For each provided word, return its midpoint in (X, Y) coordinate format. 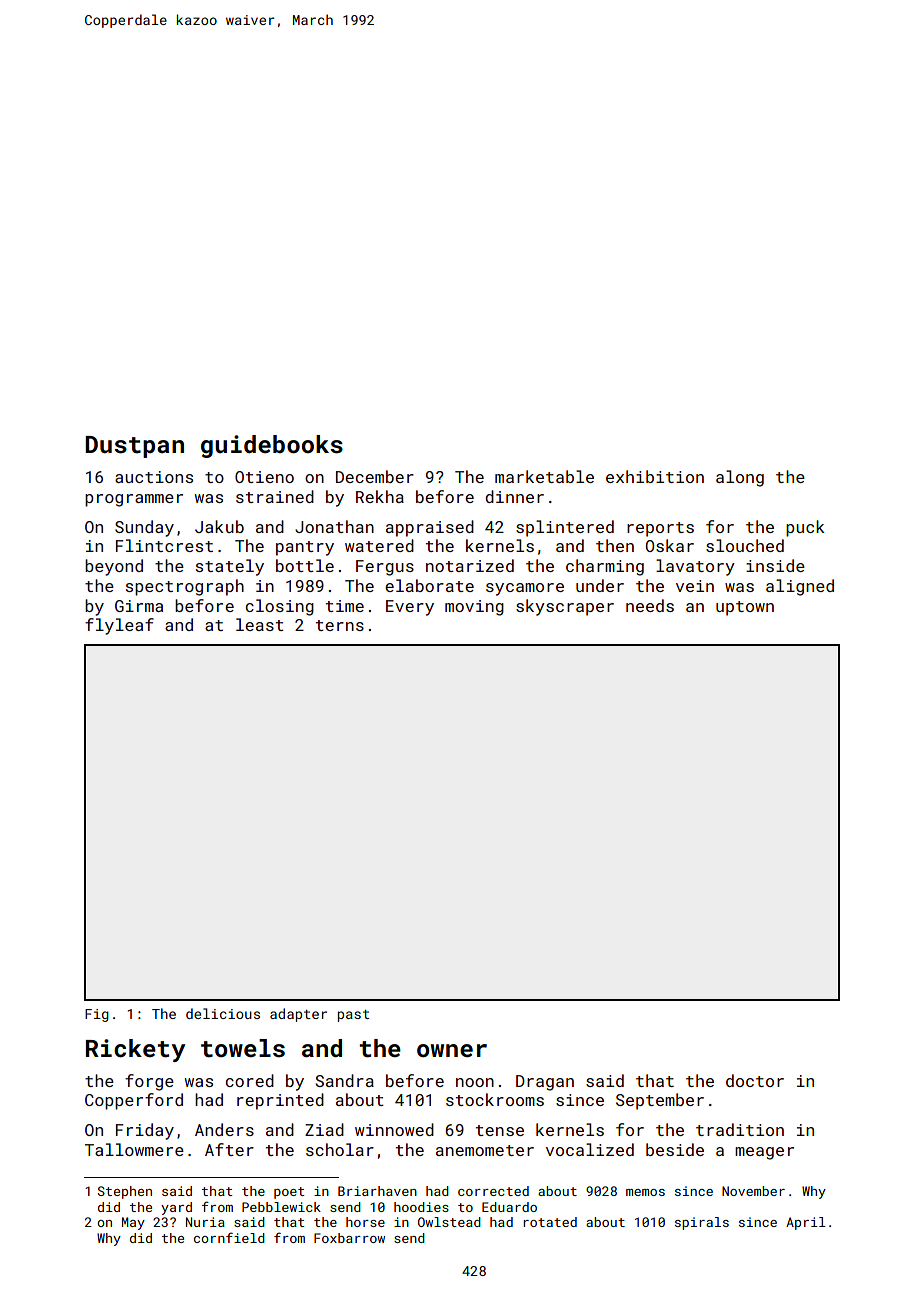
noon (475, 1082)
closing (280, 607)
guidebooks (272, 446)
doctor (755, 1080)
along (740, 478)
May (133, 1223)
